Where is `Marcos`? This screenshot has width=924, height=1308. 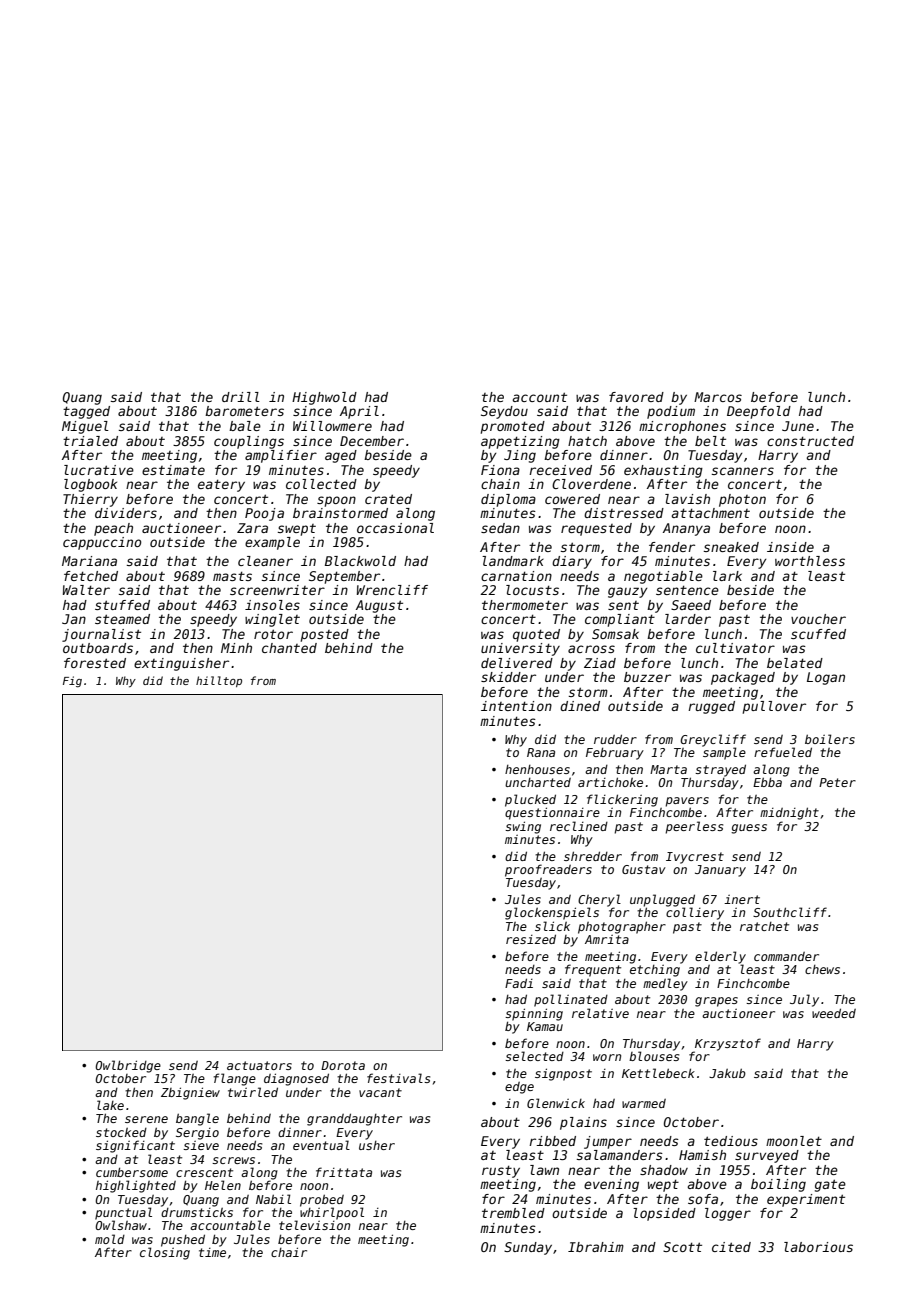 Marcos is located at coordinates (718, 397).
